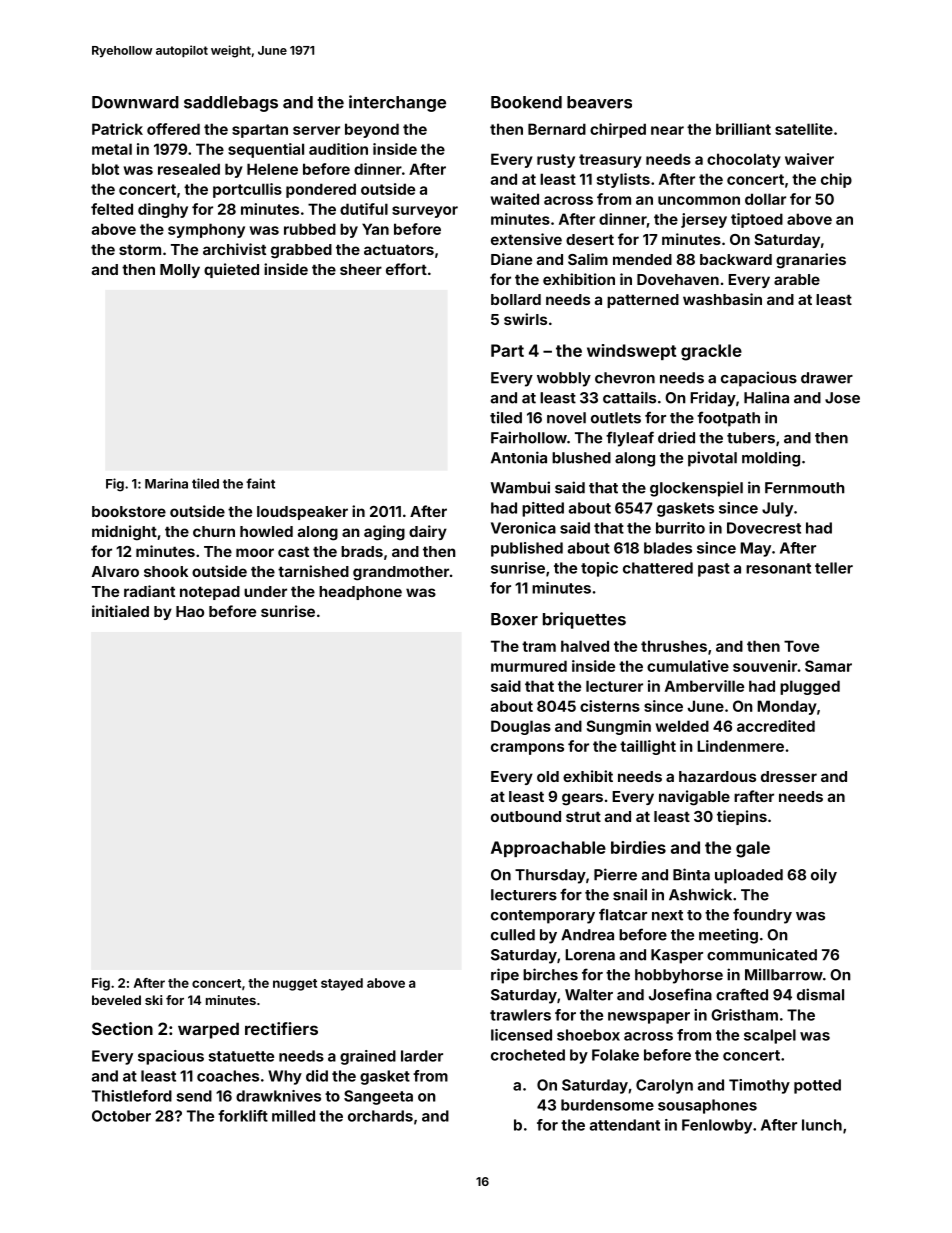 The image size is (952, 1233). I want to click on Bookend, so click(526, 102).
